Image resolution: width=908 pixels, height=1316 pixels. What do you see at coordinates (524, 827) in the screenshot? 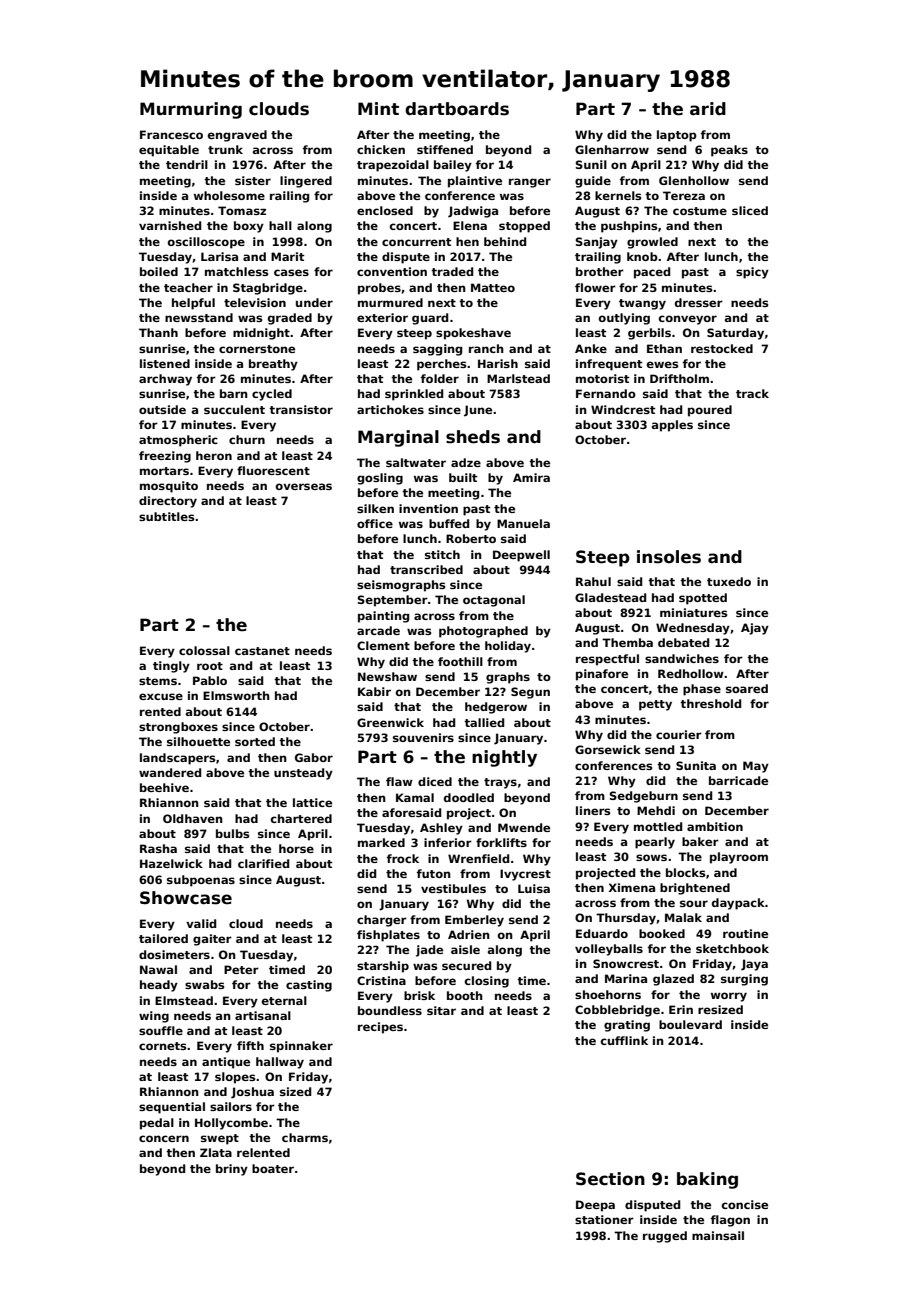
I see `Mwende` at bounding box center [524, 827].
